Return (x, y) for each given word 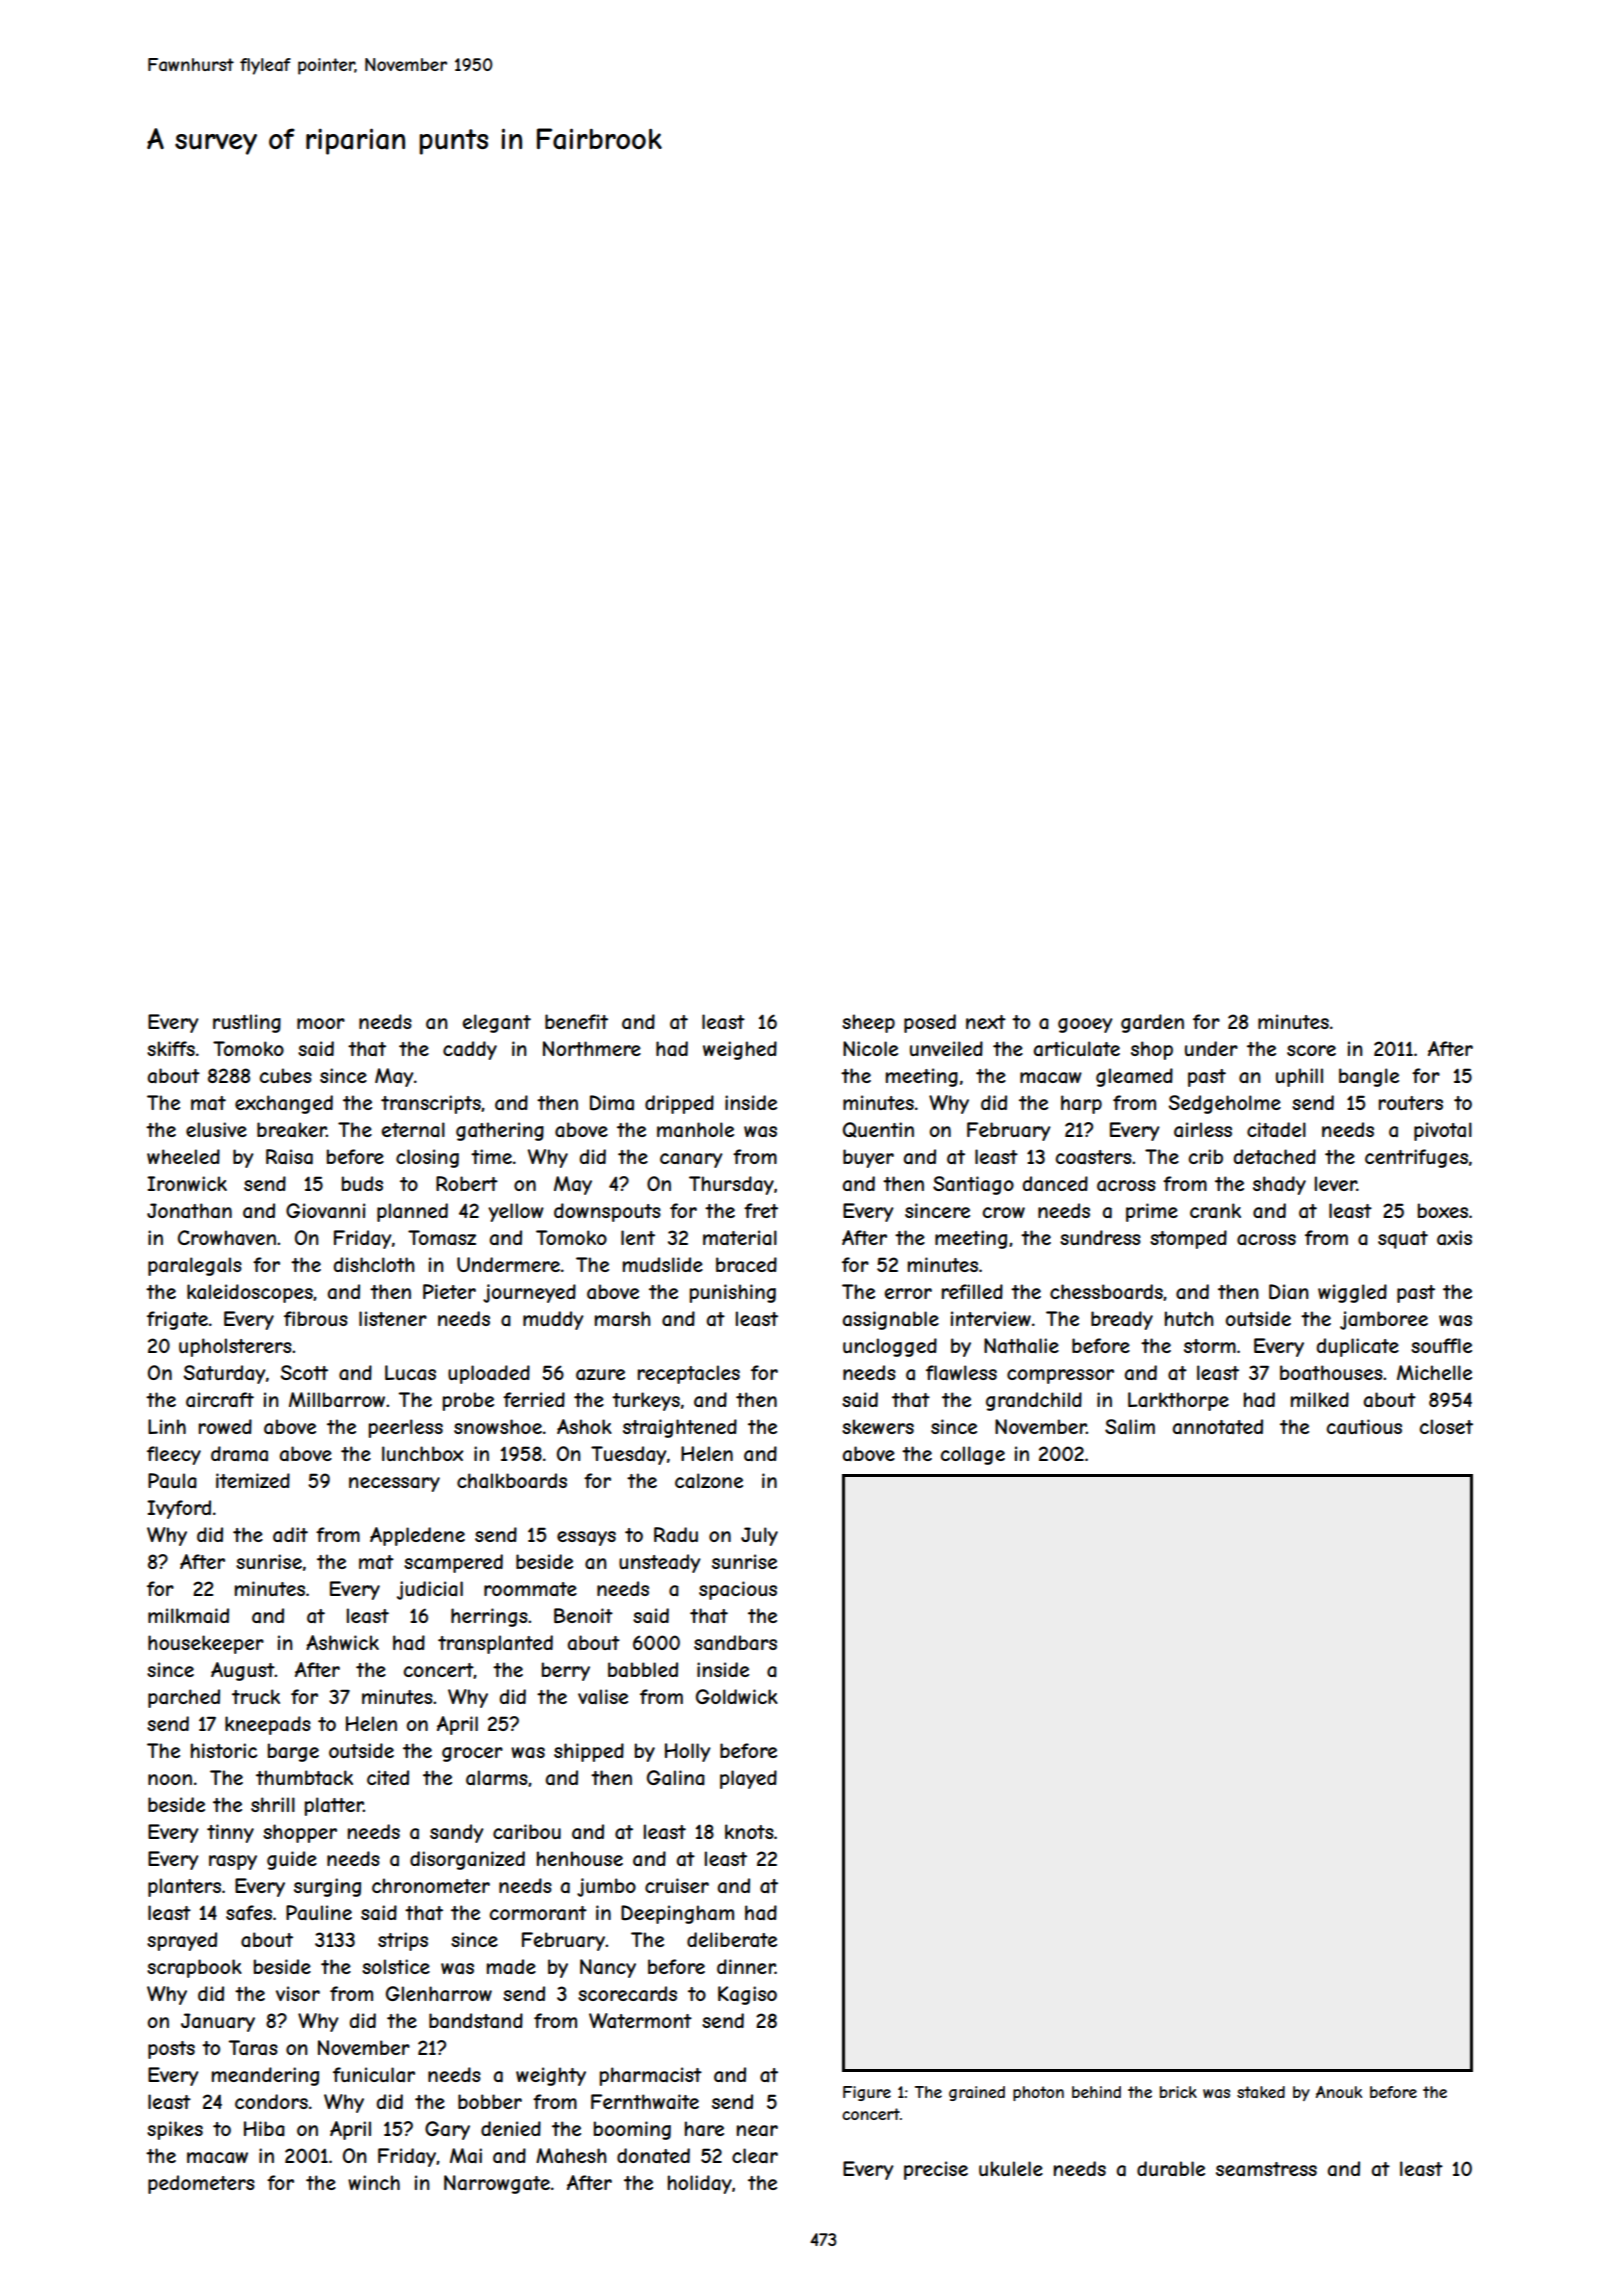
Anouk (1339, 2092)
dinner (746, 1966)
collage (973, 1455)
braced (746, 1265)
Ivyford (179, 1509)
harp (1081, 1104)
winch (374, 2182)
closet (1446, 1426)
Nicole (870, 1048)
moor (321, 1023)
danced (1055, 1184)
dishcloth (374, 1264)
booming (632, 2130)
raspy (233, 1862)
